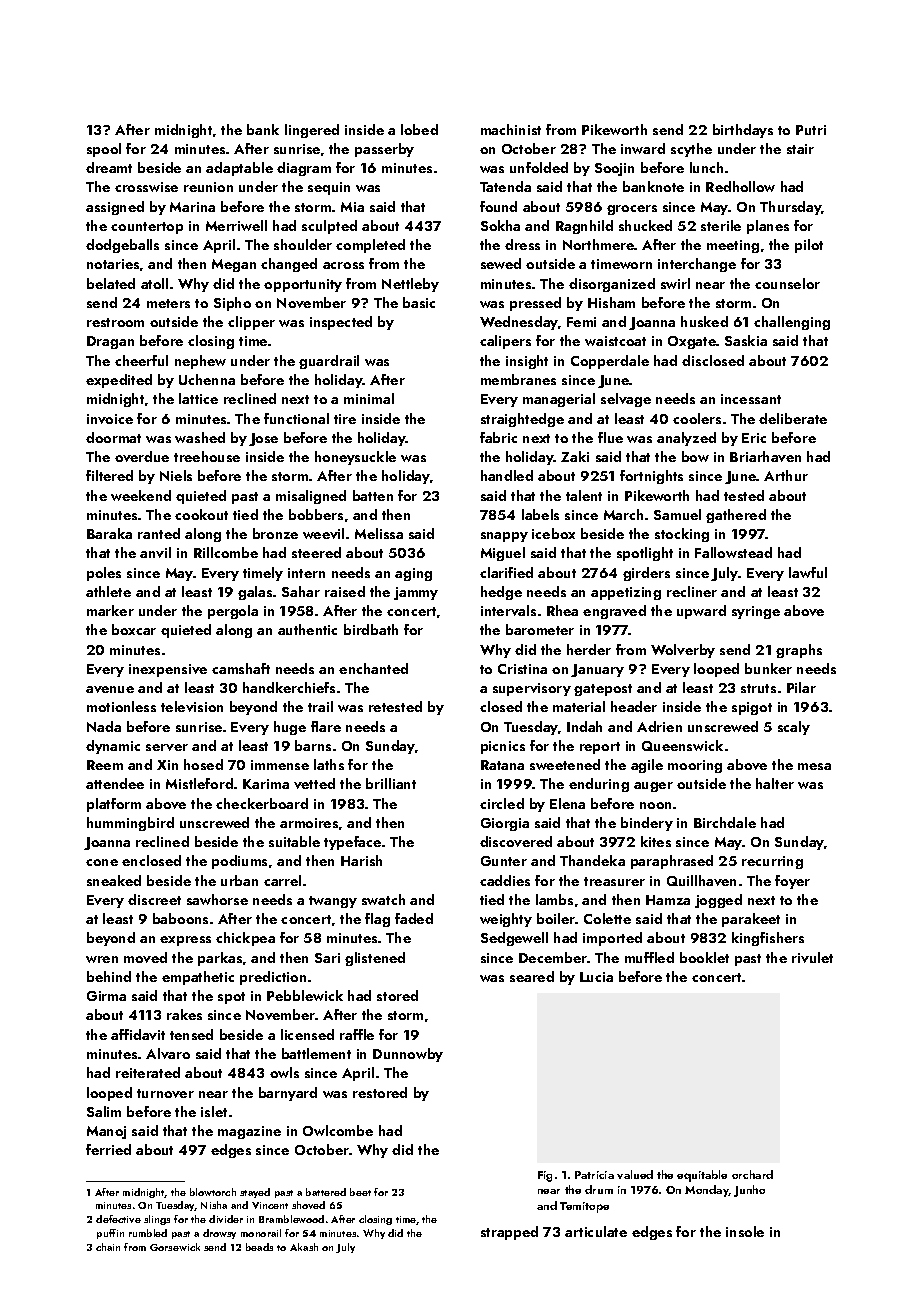  I want to click on bow, so click(695, 456).
